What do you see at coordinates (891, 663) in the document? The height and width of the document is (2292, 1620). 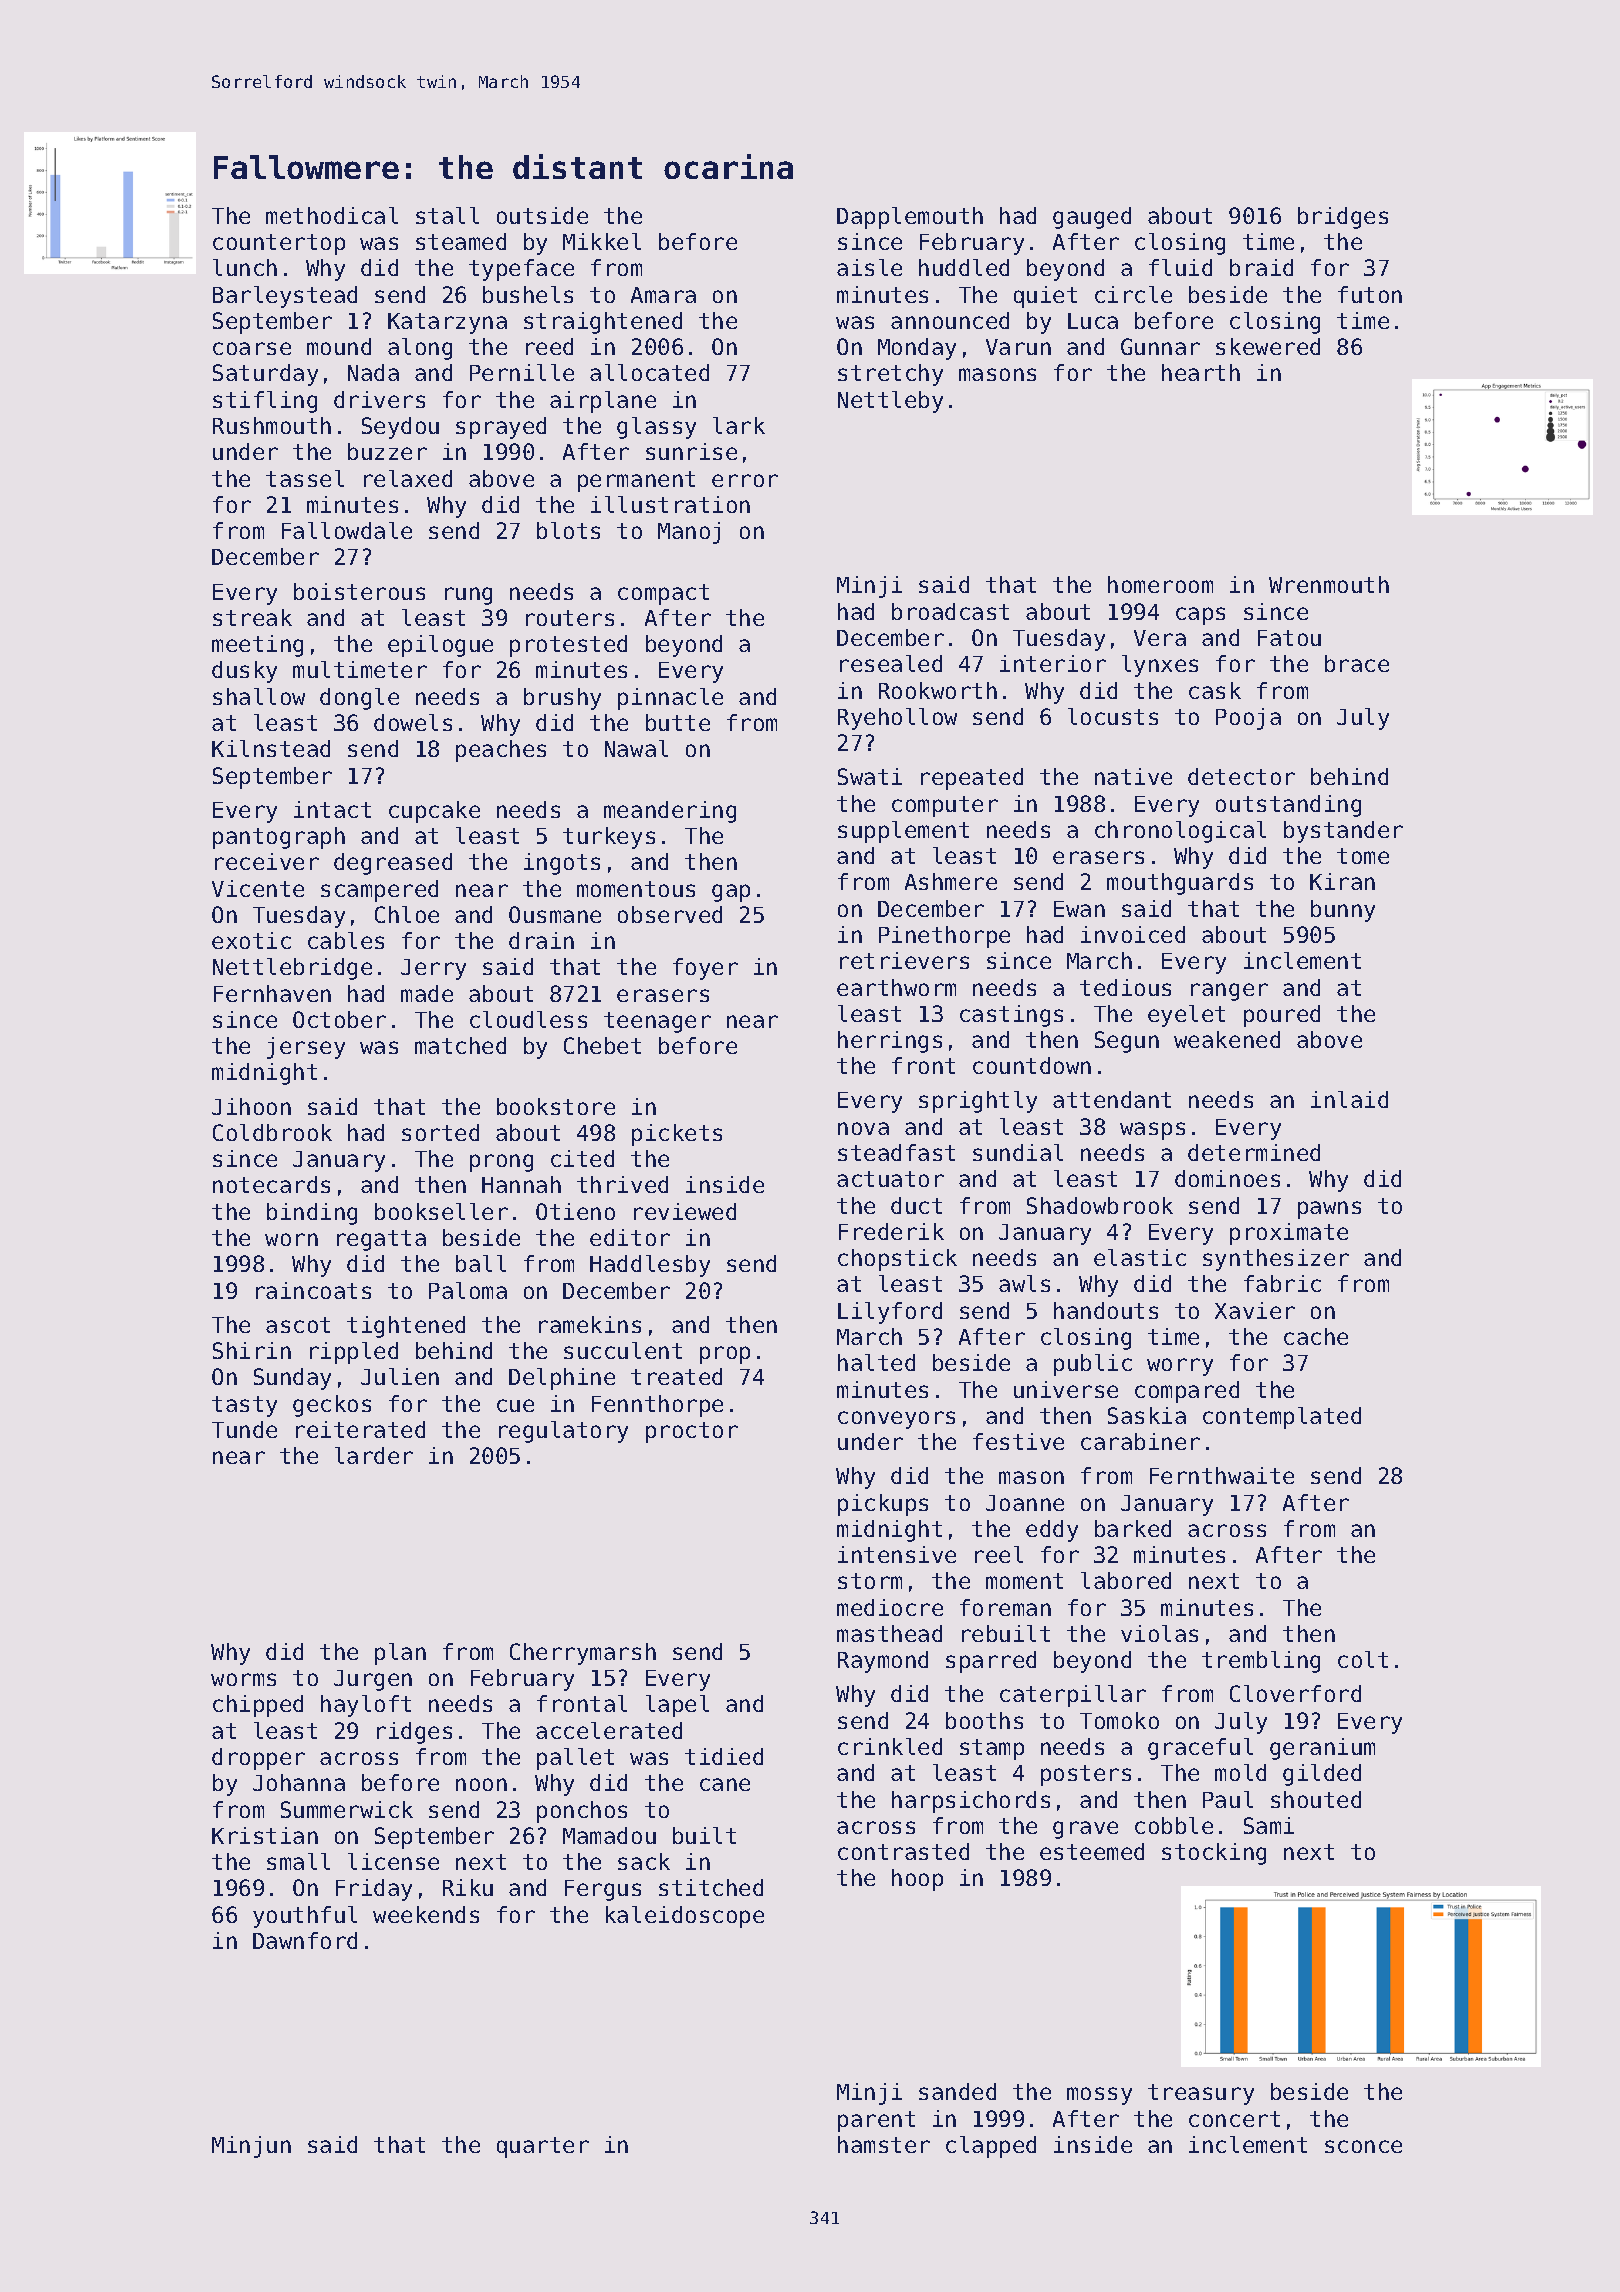 I see `resealed` at bounding box center [891, 663].
